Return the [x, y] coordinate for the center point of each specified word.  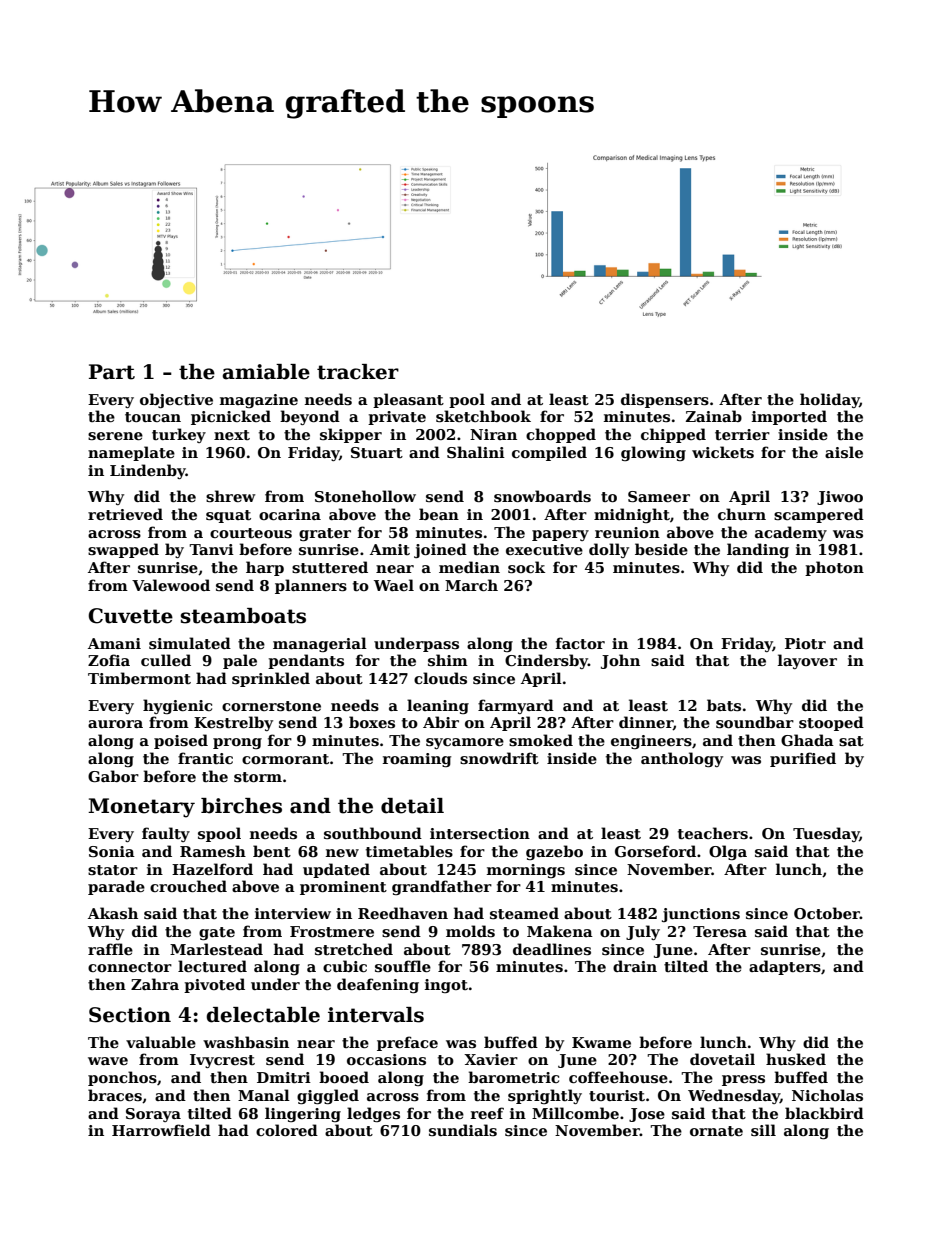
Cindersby [546, 661]
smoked [541, 740]
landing [758, 550]
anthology [682, 759]
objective [176, 400]
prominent [343, 888]
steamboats [243, 616]
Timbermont [139, 678]
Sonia [112, 851]
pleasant [408, 400]
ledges [373, 1114]
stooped [831, 723]
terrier [742, 434]
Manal [264, 1095]
